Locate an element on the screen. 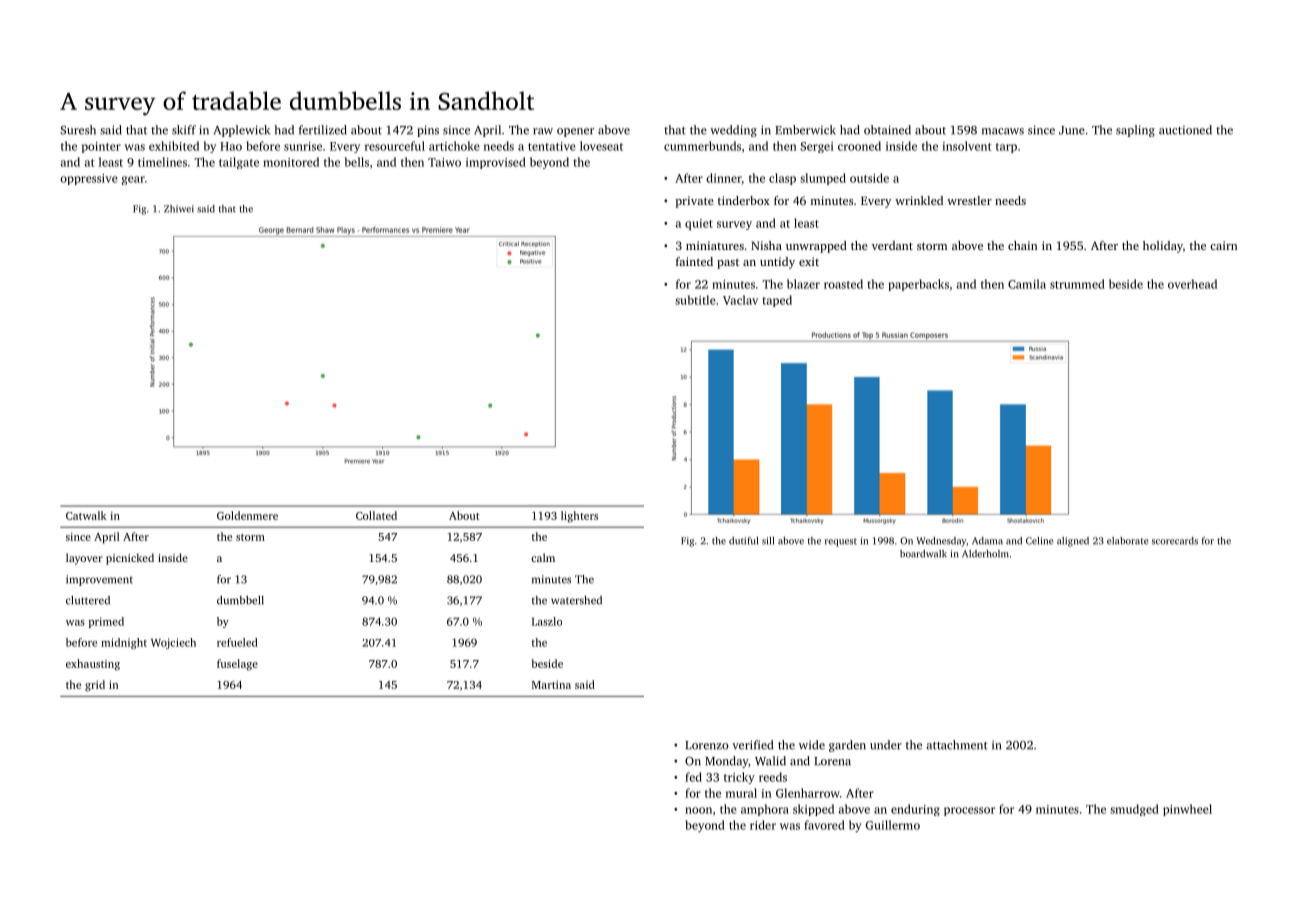  elaborate is located at coordinates (1127, 541).
